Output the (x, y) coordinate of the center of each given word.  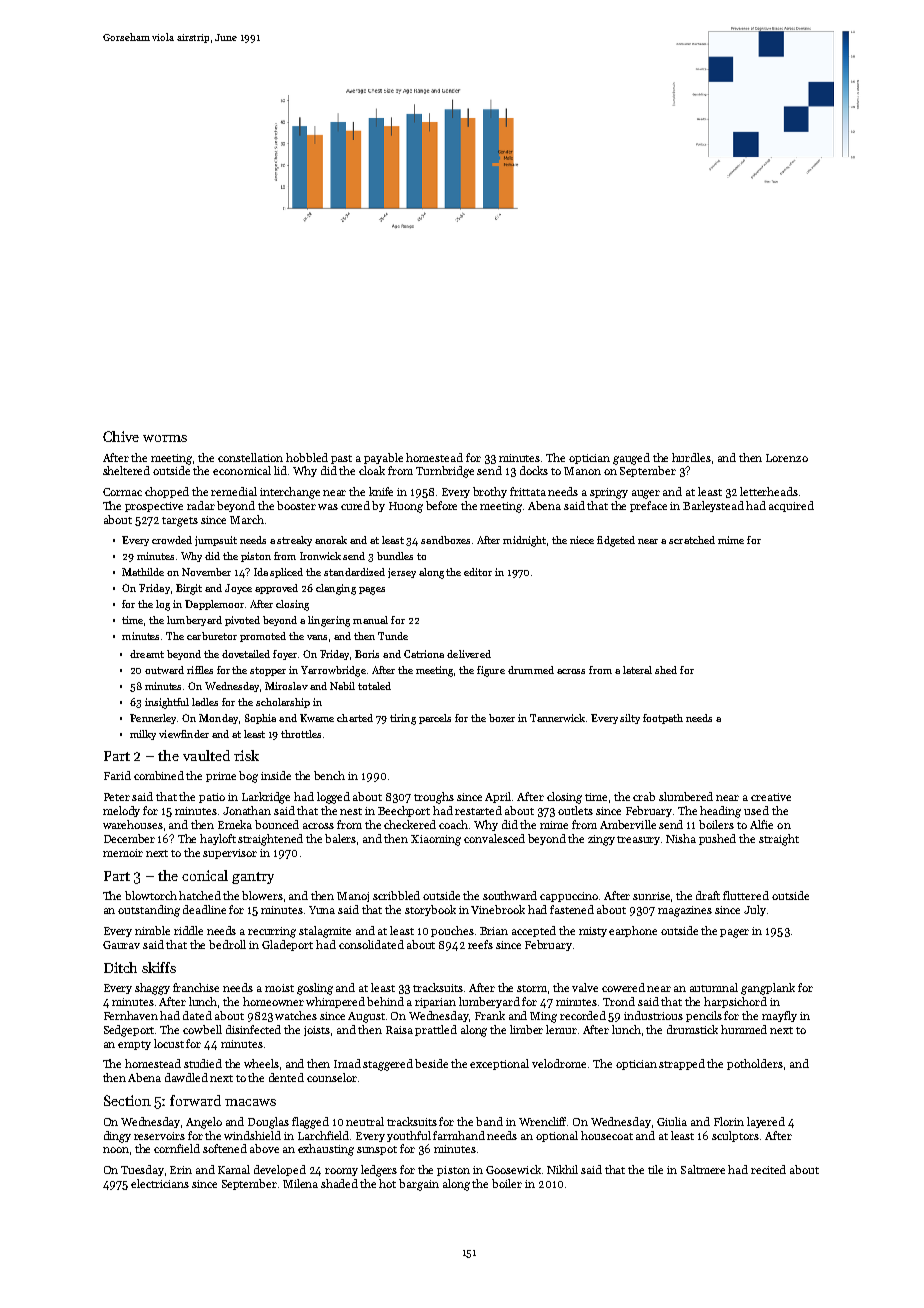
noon (116, 1150)
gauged (631, 459)
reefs (480, 944)
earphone (633, 931)
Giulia (672, 1121)
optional (557, 1136)
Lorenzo (787, 458)
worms (165, 438)
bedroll (227, 944)
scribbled (396, 895)
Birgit (189, 589)
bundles (395, 556)
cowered (623, 987)
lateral (637, 670)
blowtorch (151, 895)
